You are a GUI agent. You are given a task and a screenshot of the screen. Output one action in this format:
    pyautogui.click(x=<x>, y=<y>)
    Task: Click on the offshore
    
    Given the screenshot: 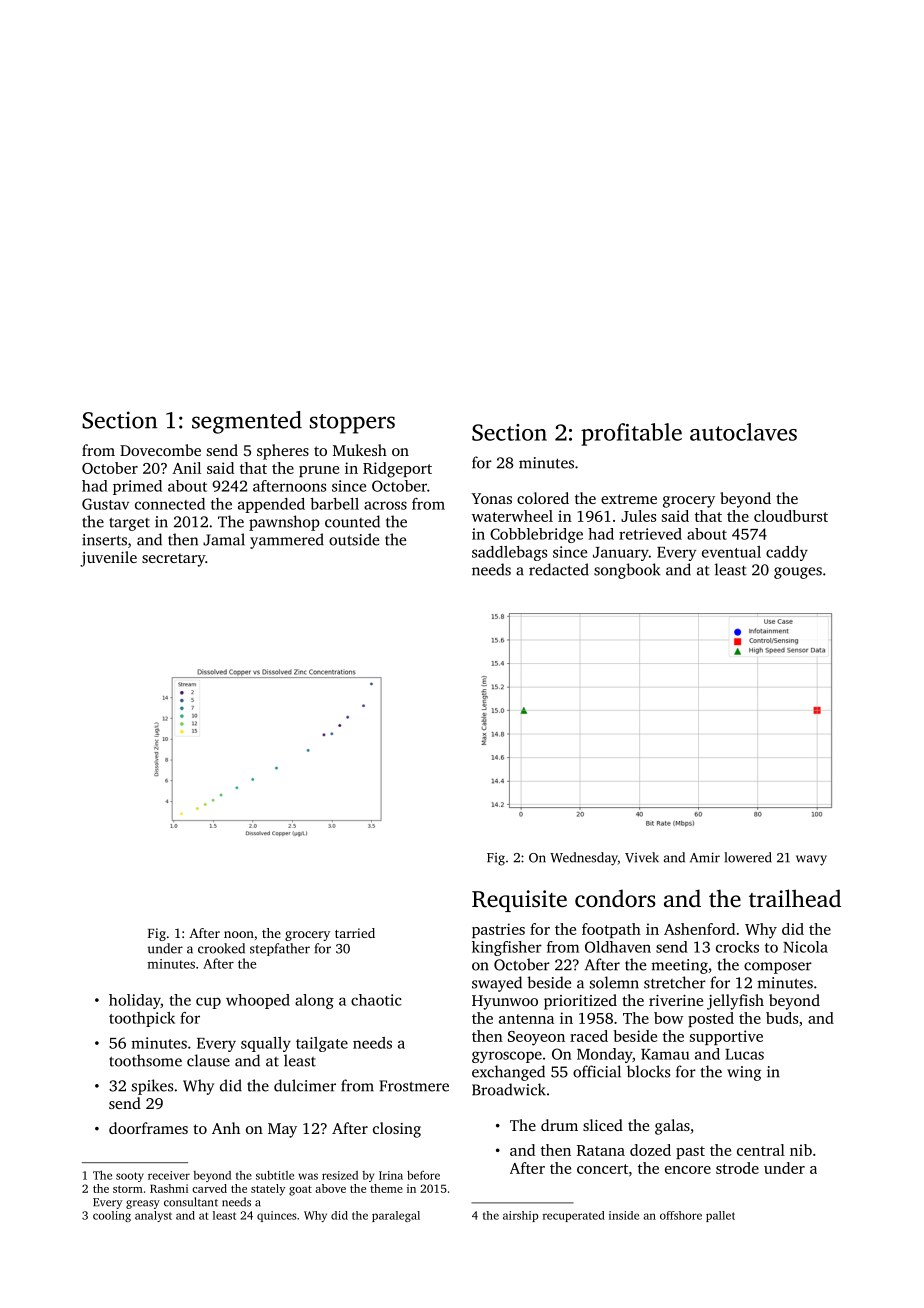 What is the action you would take?
    pyautogui.click(x=681, y=1215)
